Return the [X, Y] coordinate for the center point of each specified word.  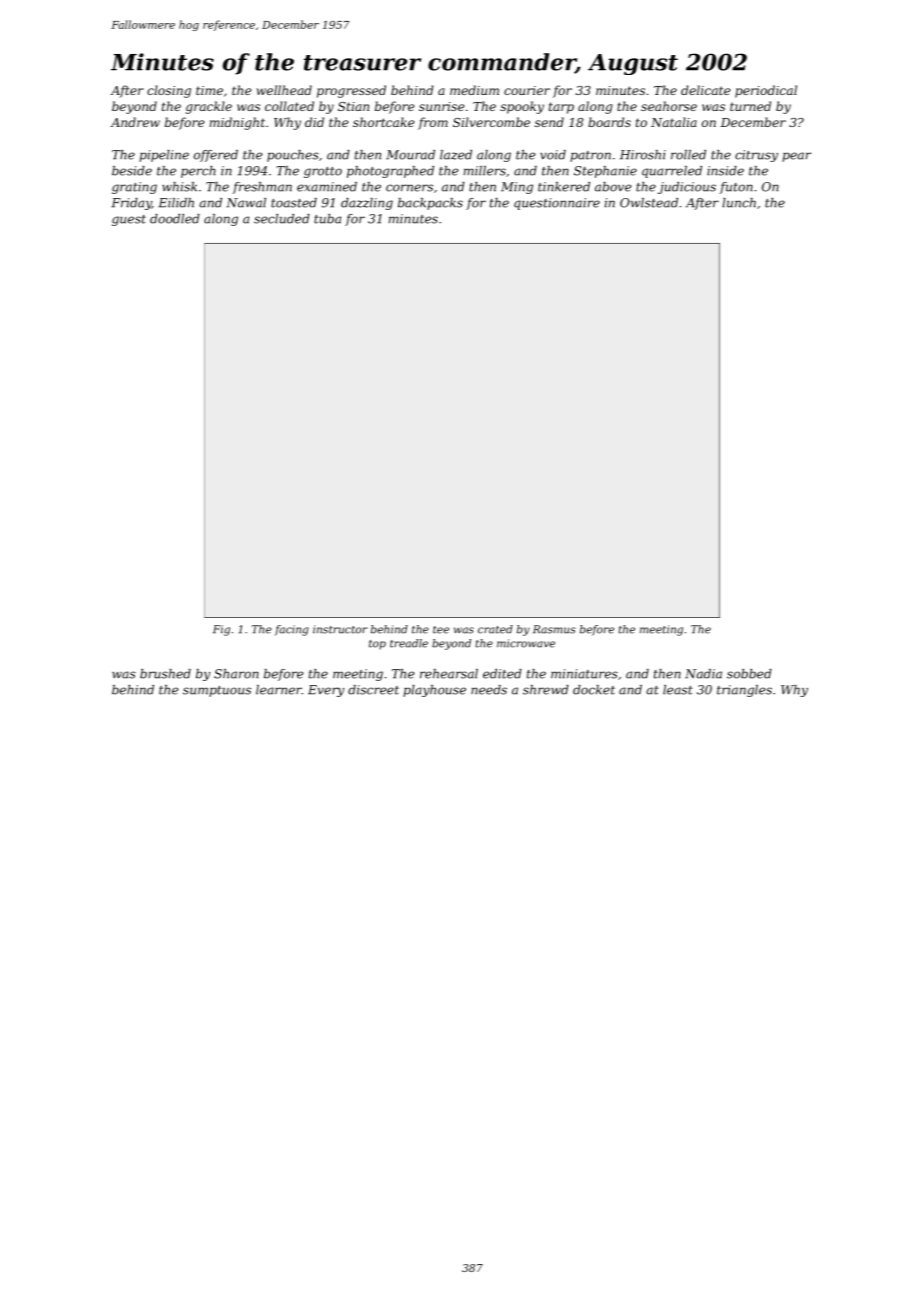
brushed [165, 674]
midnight [237, 123]
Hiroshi [643, 155]
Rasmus [554, 629]
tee [441, 630]
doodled [175, 219]
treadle [409, 643]
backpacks [430, 204]
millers [485, 171]
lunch [739, 203]
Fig [221, 630]
